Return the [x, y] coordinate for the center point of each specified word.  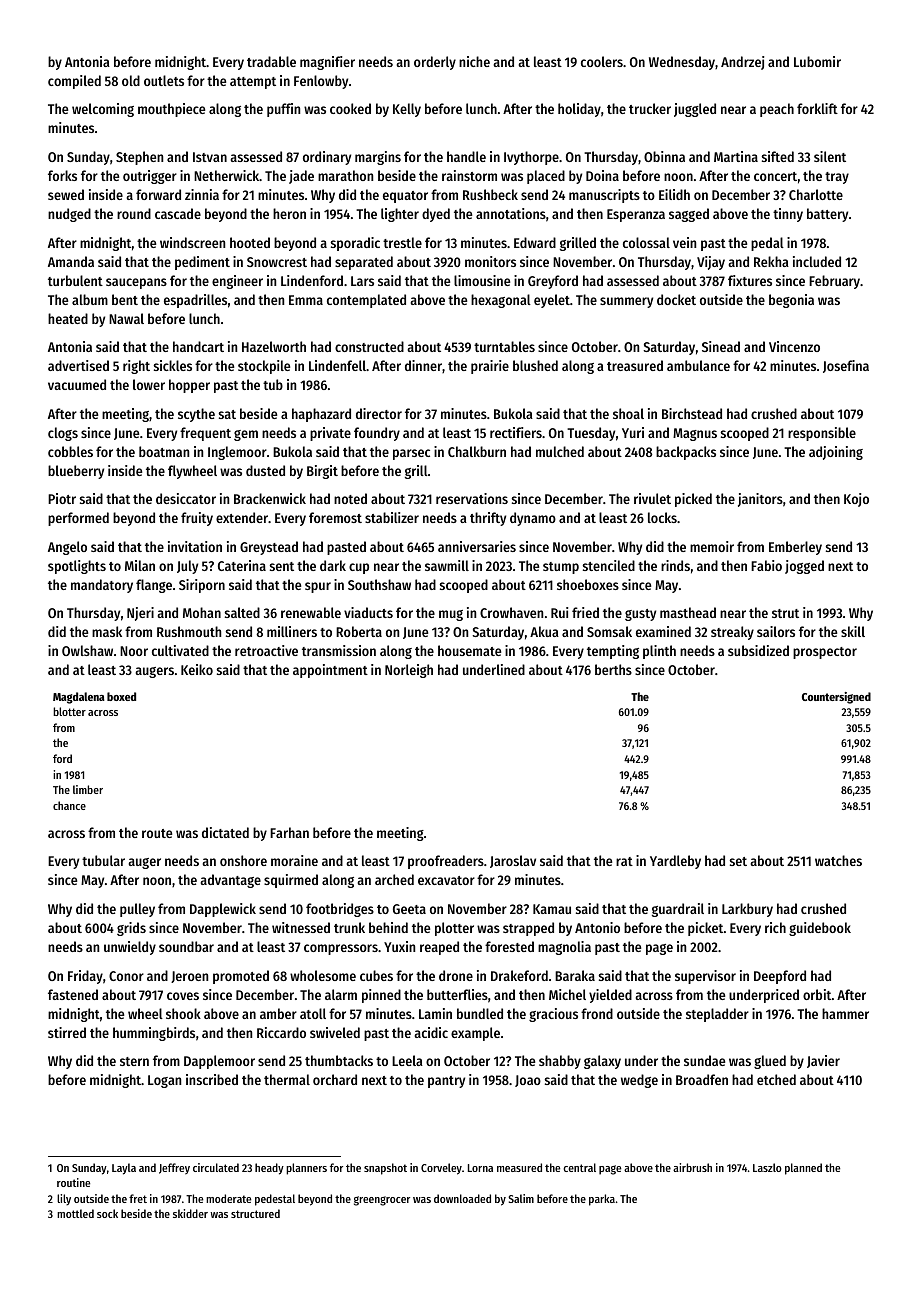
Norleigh [409, 671]
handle [466, 156]
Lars [362, 281]
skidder [190, 1213]
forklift [817, 108]
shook [183, 1013]
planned [803, 1169]
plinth [659, 652]
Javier [823, 1061]
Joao [528, 1081]
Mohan [202, 612]
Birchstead [692, 413]
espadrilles [195, 301]
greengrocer [382, 1201]
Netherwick [227, 175]
